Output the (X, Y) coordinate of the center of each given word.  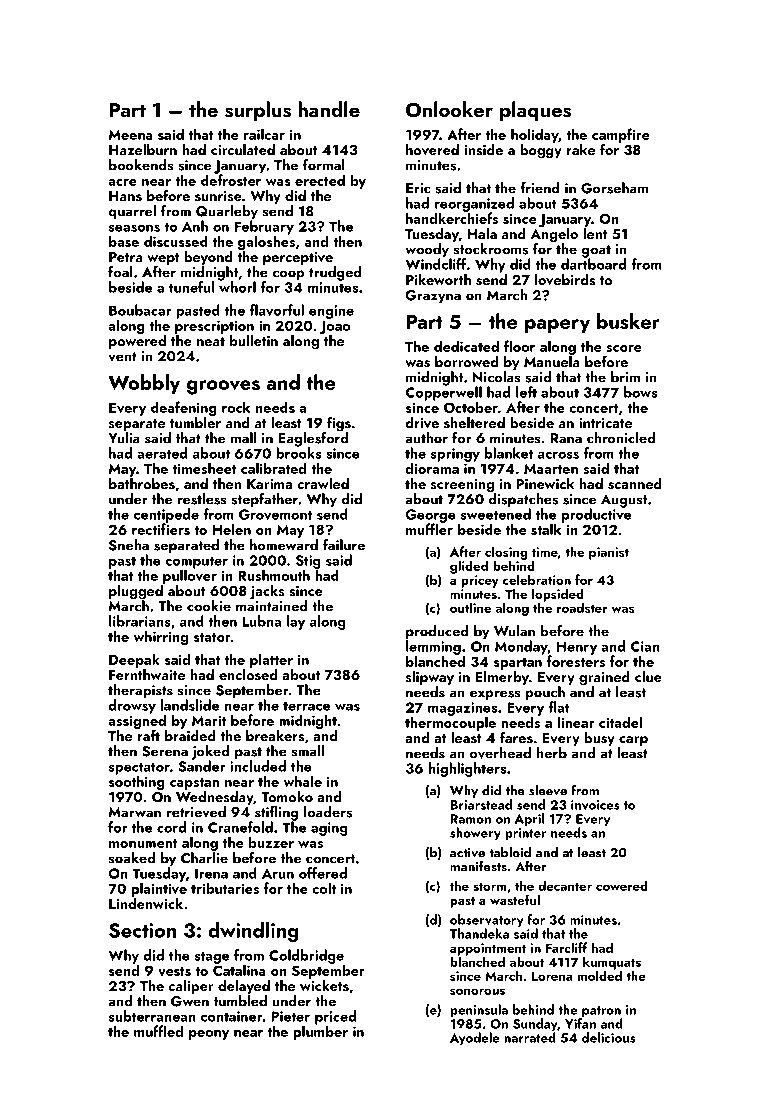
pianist (609, 553)
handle (329, 109)
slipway (430, 678)
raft (149, 735)
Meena (131, 135)
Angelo (554, 235)
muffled (158, 1031)
